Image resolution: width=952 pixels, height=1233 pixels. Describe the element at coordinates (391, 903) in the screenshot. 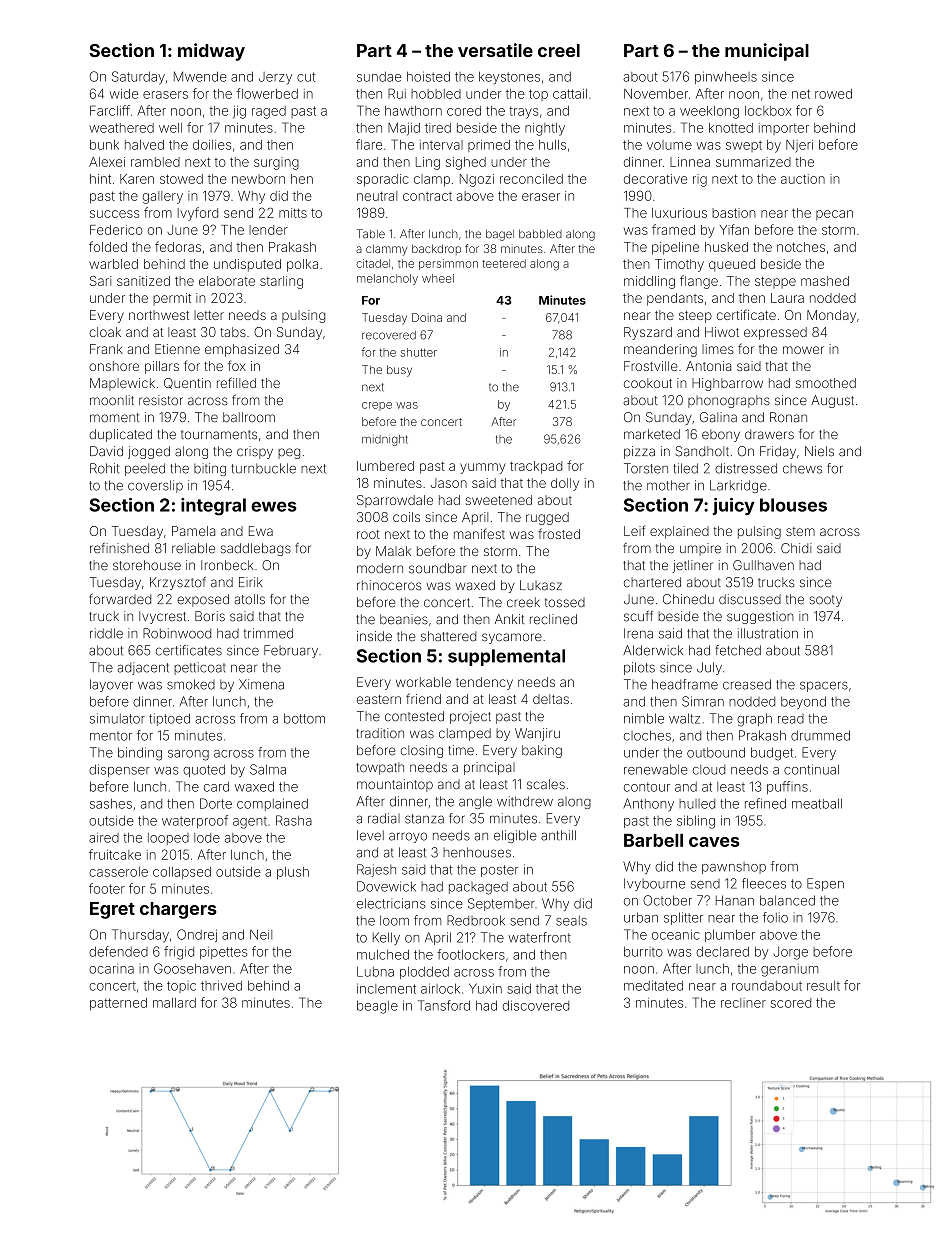

I see `electricians` at that location.
